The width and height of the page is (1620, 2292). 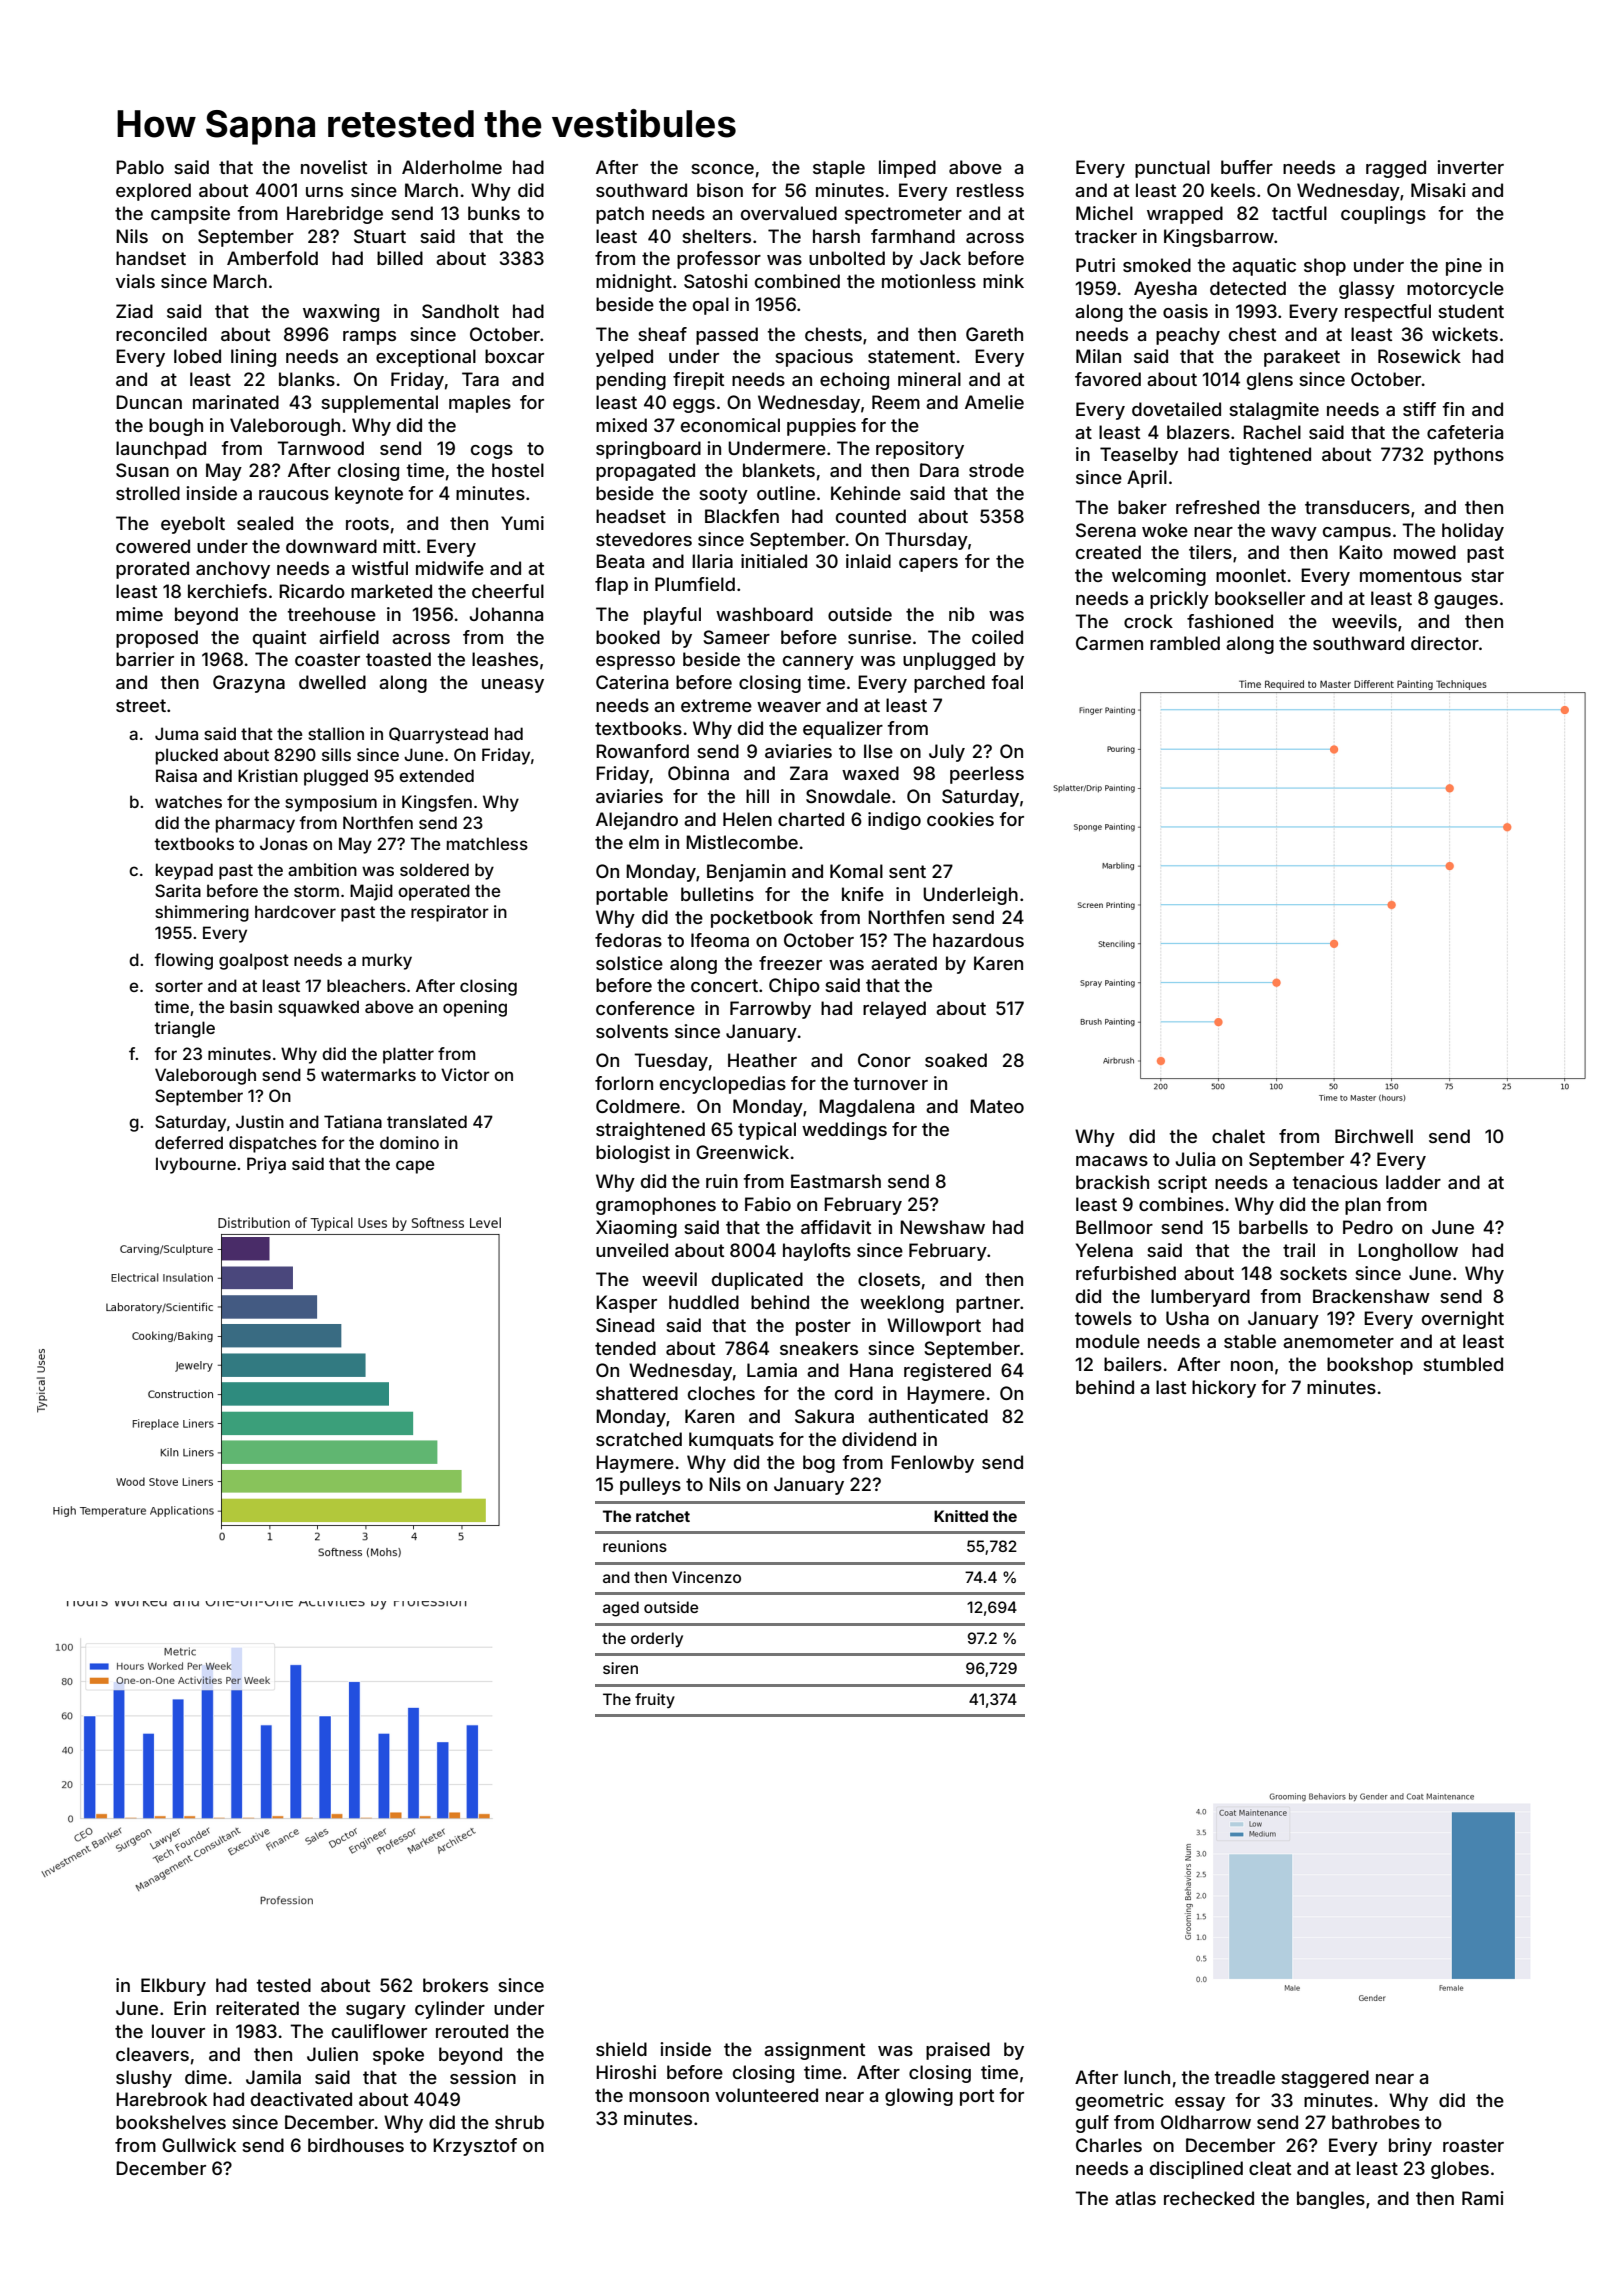 I want to click on stiff, so click(x=1419, y=409).
